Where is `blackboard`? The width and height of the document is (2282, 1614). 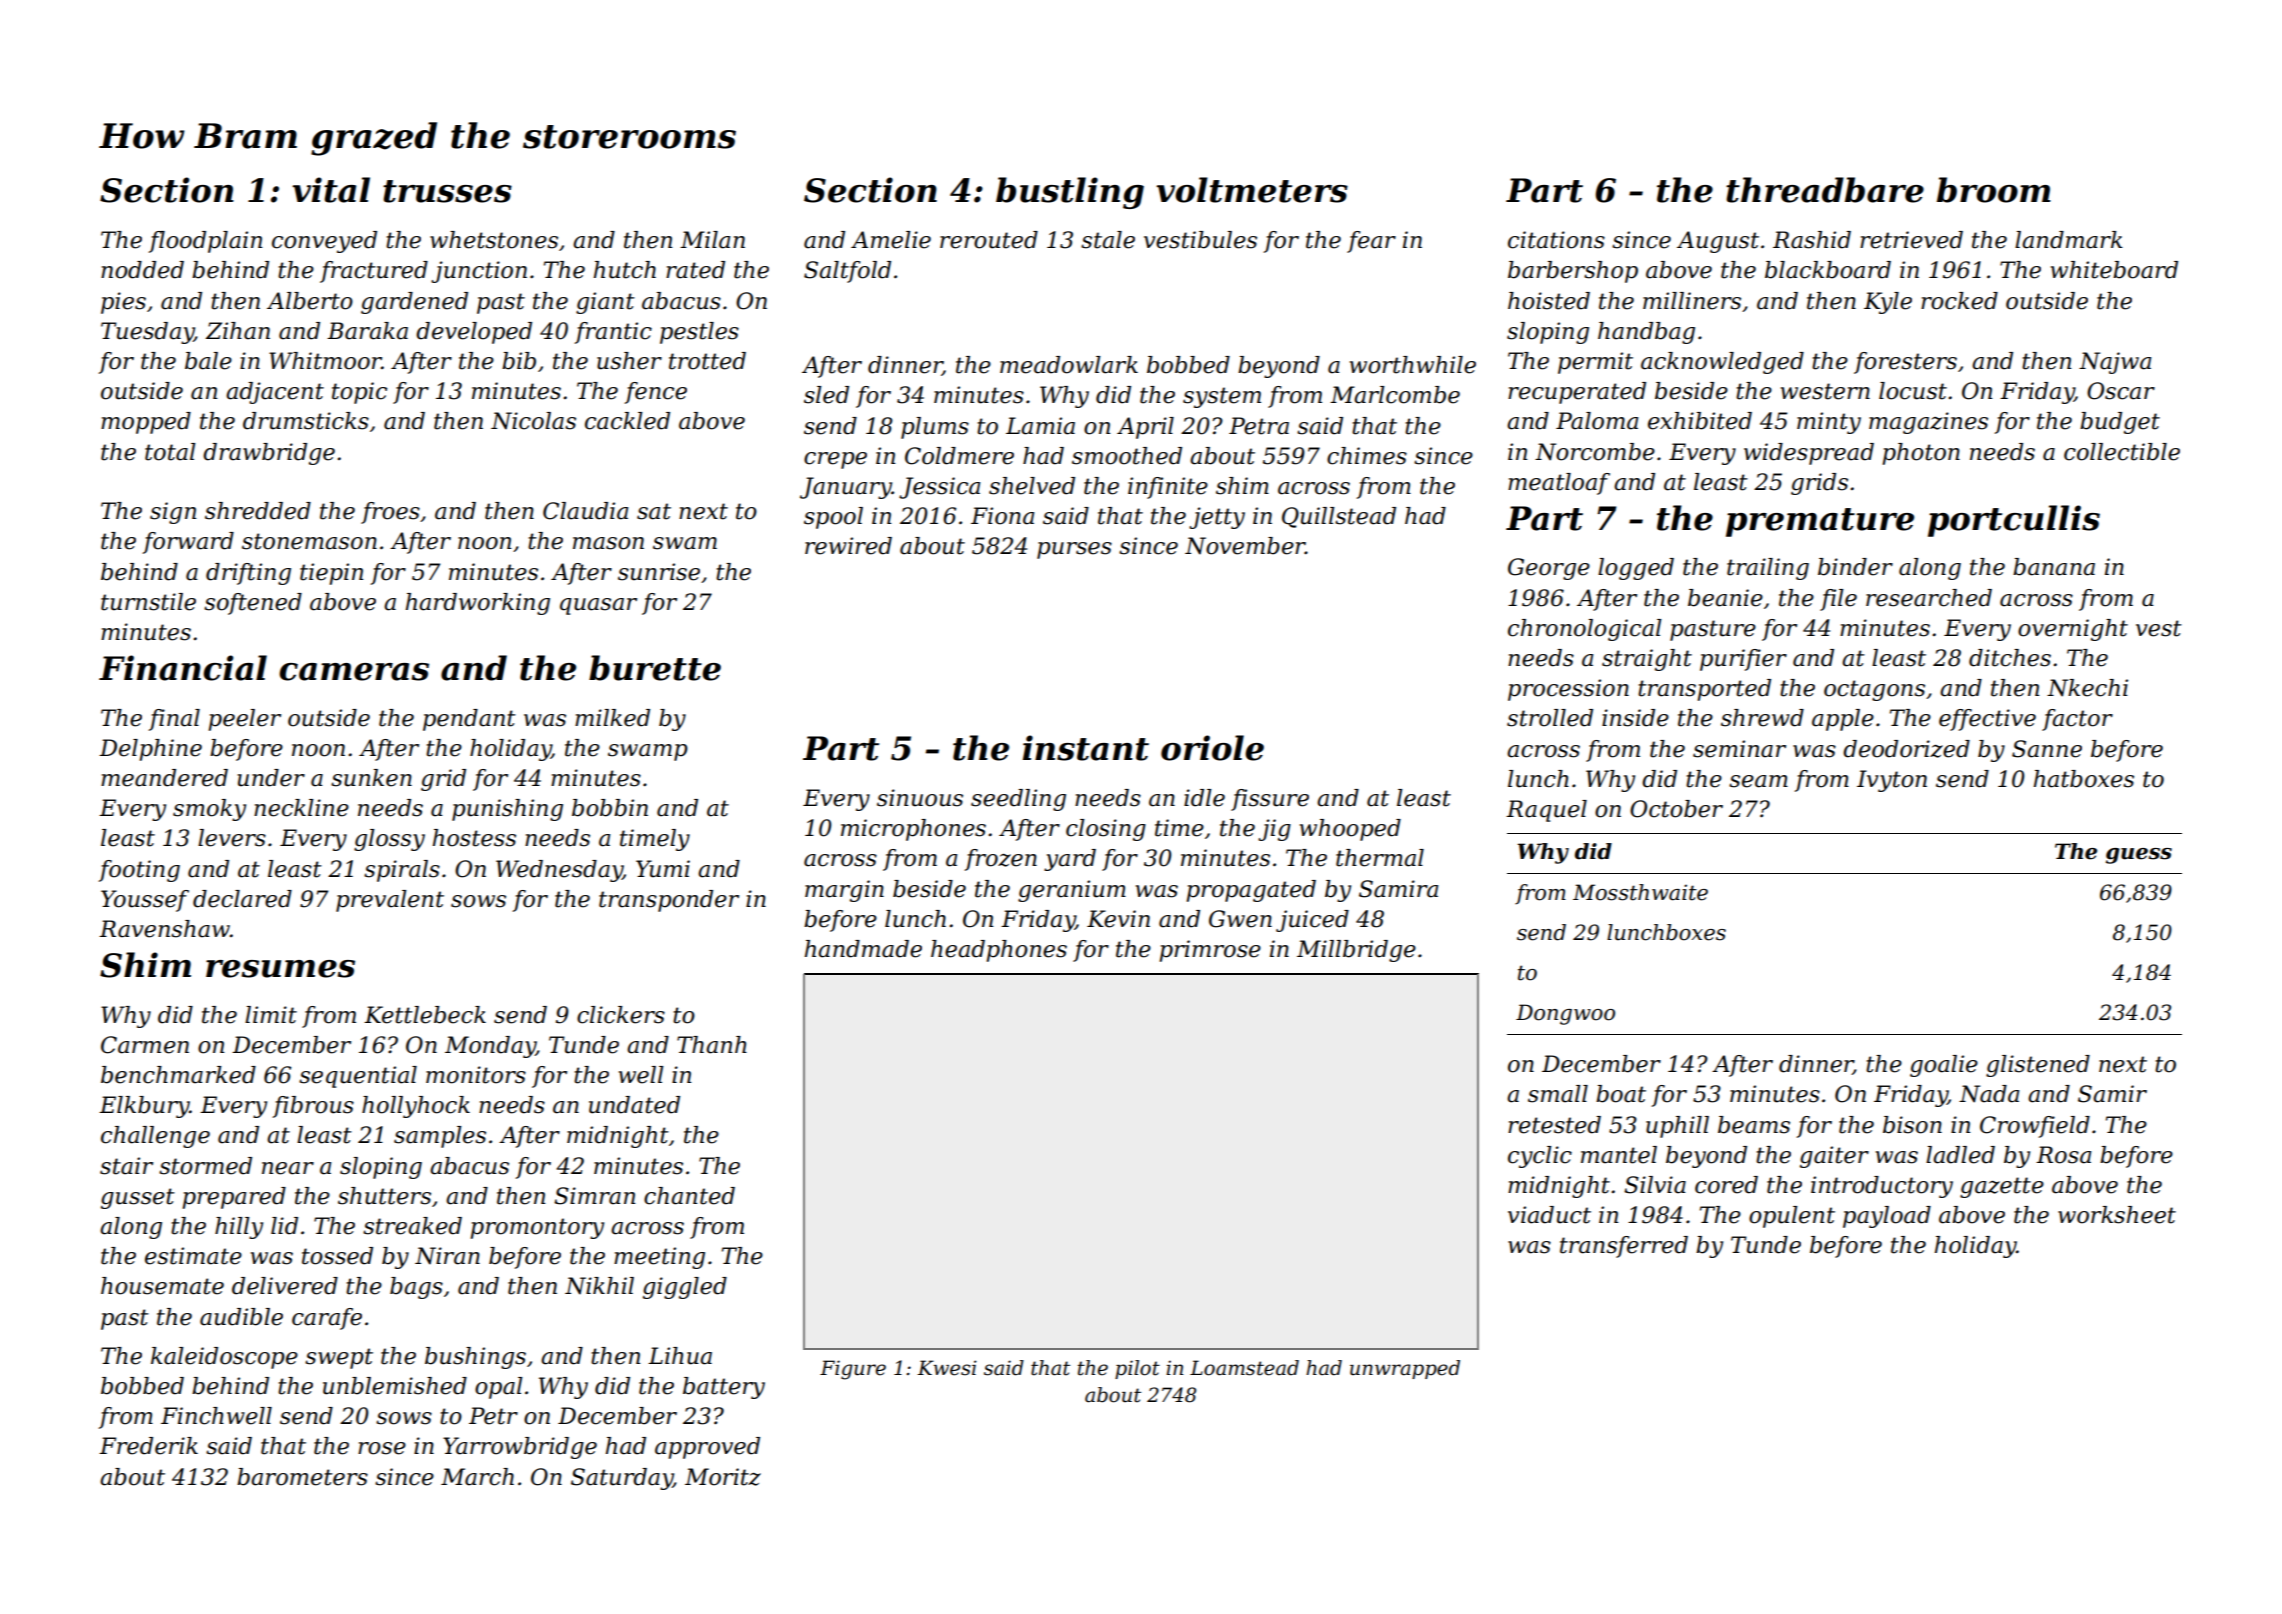 blackboard is located at coordinates (1828, 270).
